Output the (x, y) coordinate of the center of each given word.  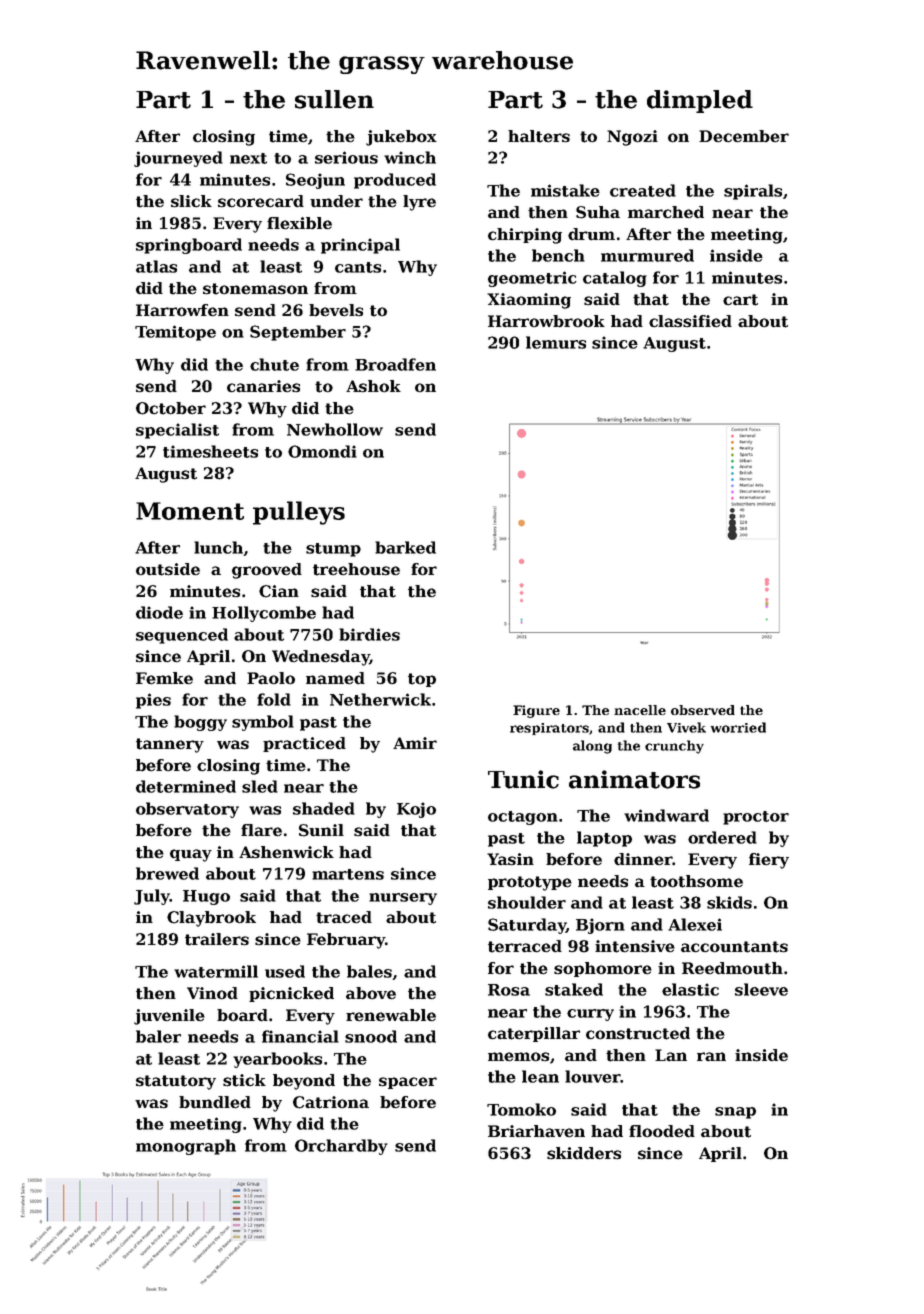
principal (360, 246)
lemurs (556, 342)
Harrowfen (182, 310)
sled (260, 786)
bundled (215, 1102)
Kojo (416, 810)
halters (539, 136)
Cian (279, 591)
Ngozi (632, 138)
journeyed (178, 159)
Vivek (686, 727)
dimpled (700, 101)
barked (405, 547)
